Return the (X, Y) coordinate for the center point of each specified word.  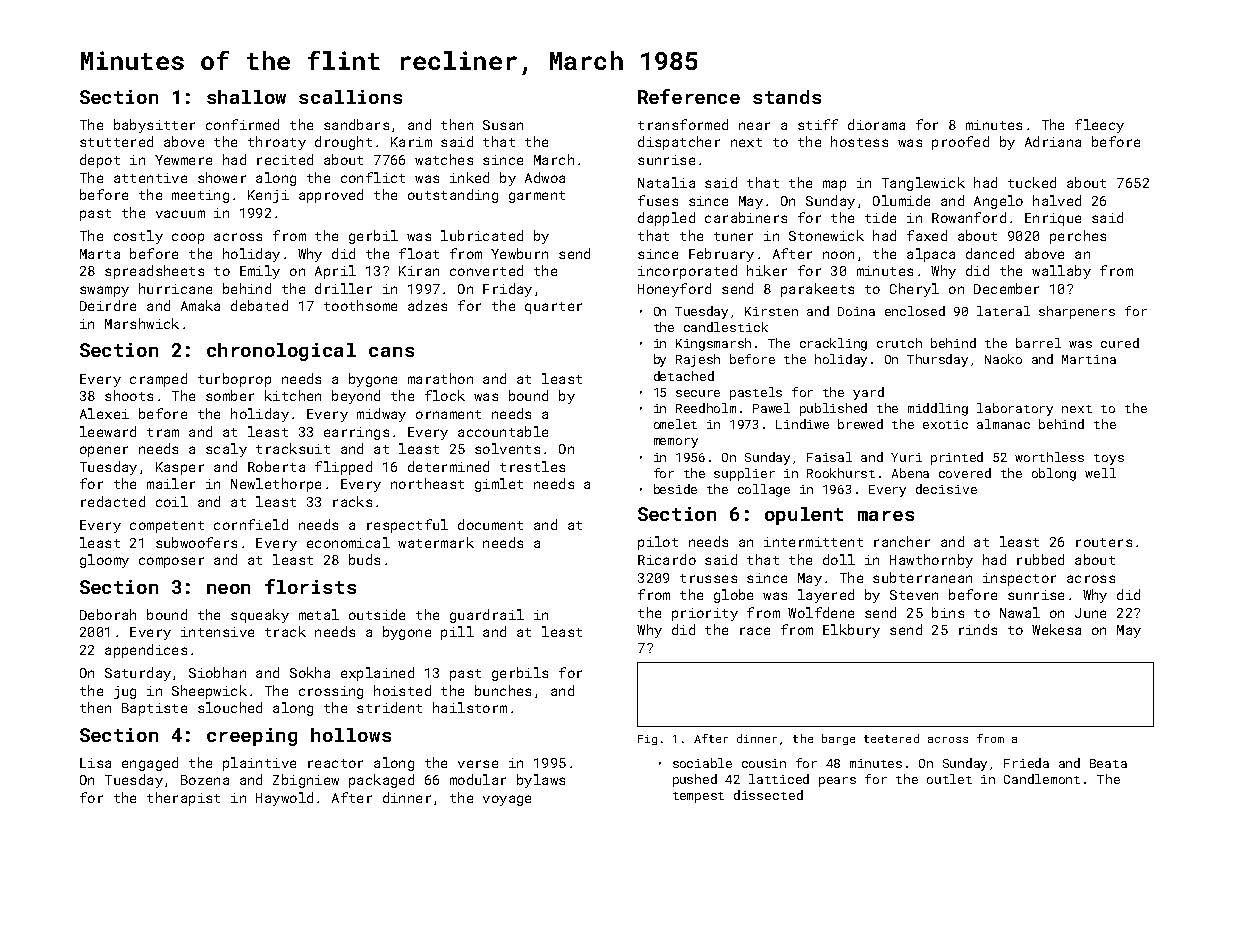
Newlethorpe (276, 485)
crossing (331, 692)
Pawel (771, 408)
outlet (949, 779)
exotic (945, 424)
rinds (978, 629)
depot (100, 161)
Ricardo (667, 559)
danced (990, 253)
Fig (647, 740)
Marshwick (142, 323)
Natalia (666, 182)
